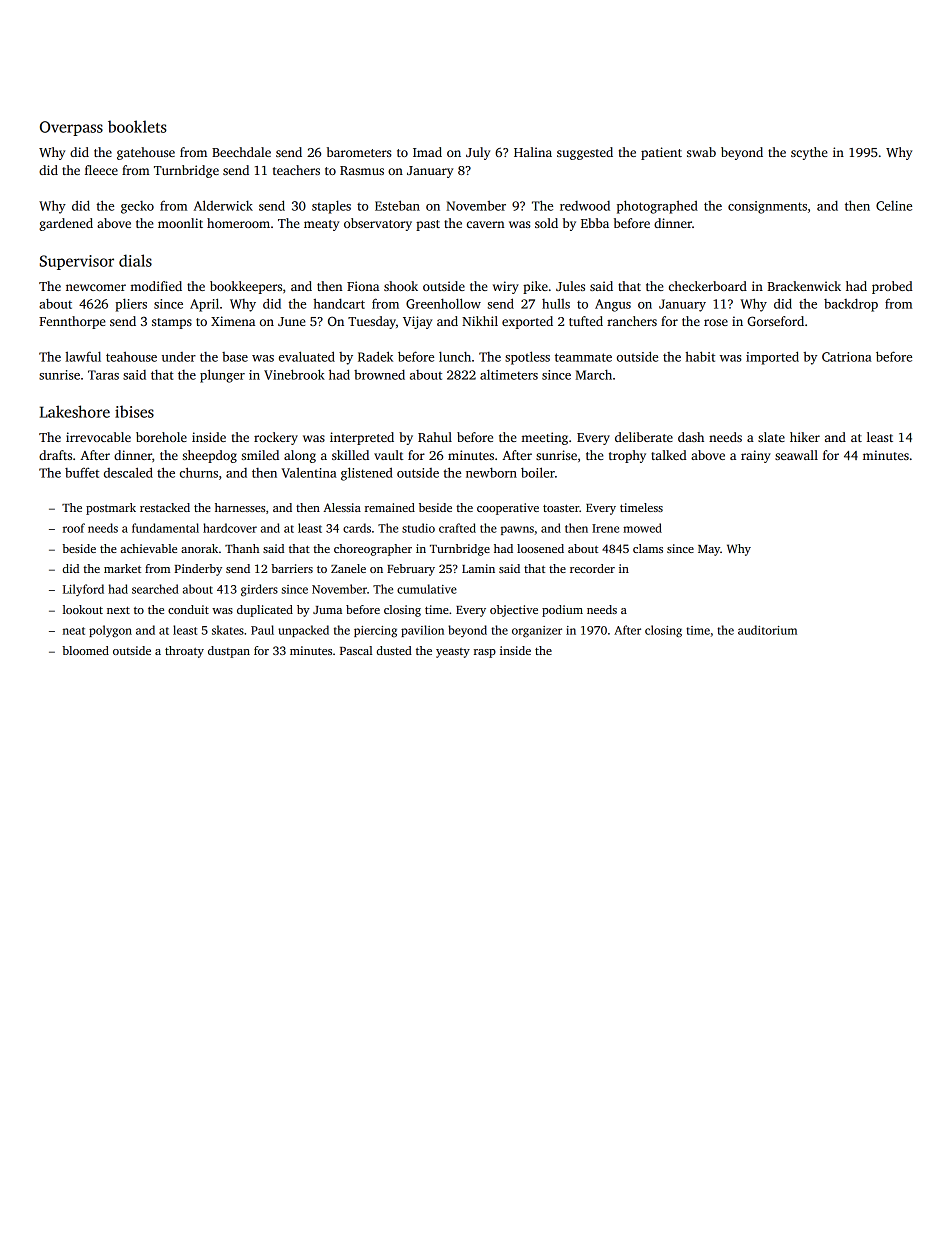 The width and height of the page is (952, 1233). I want to click on bloomed, so click(85, 650).
